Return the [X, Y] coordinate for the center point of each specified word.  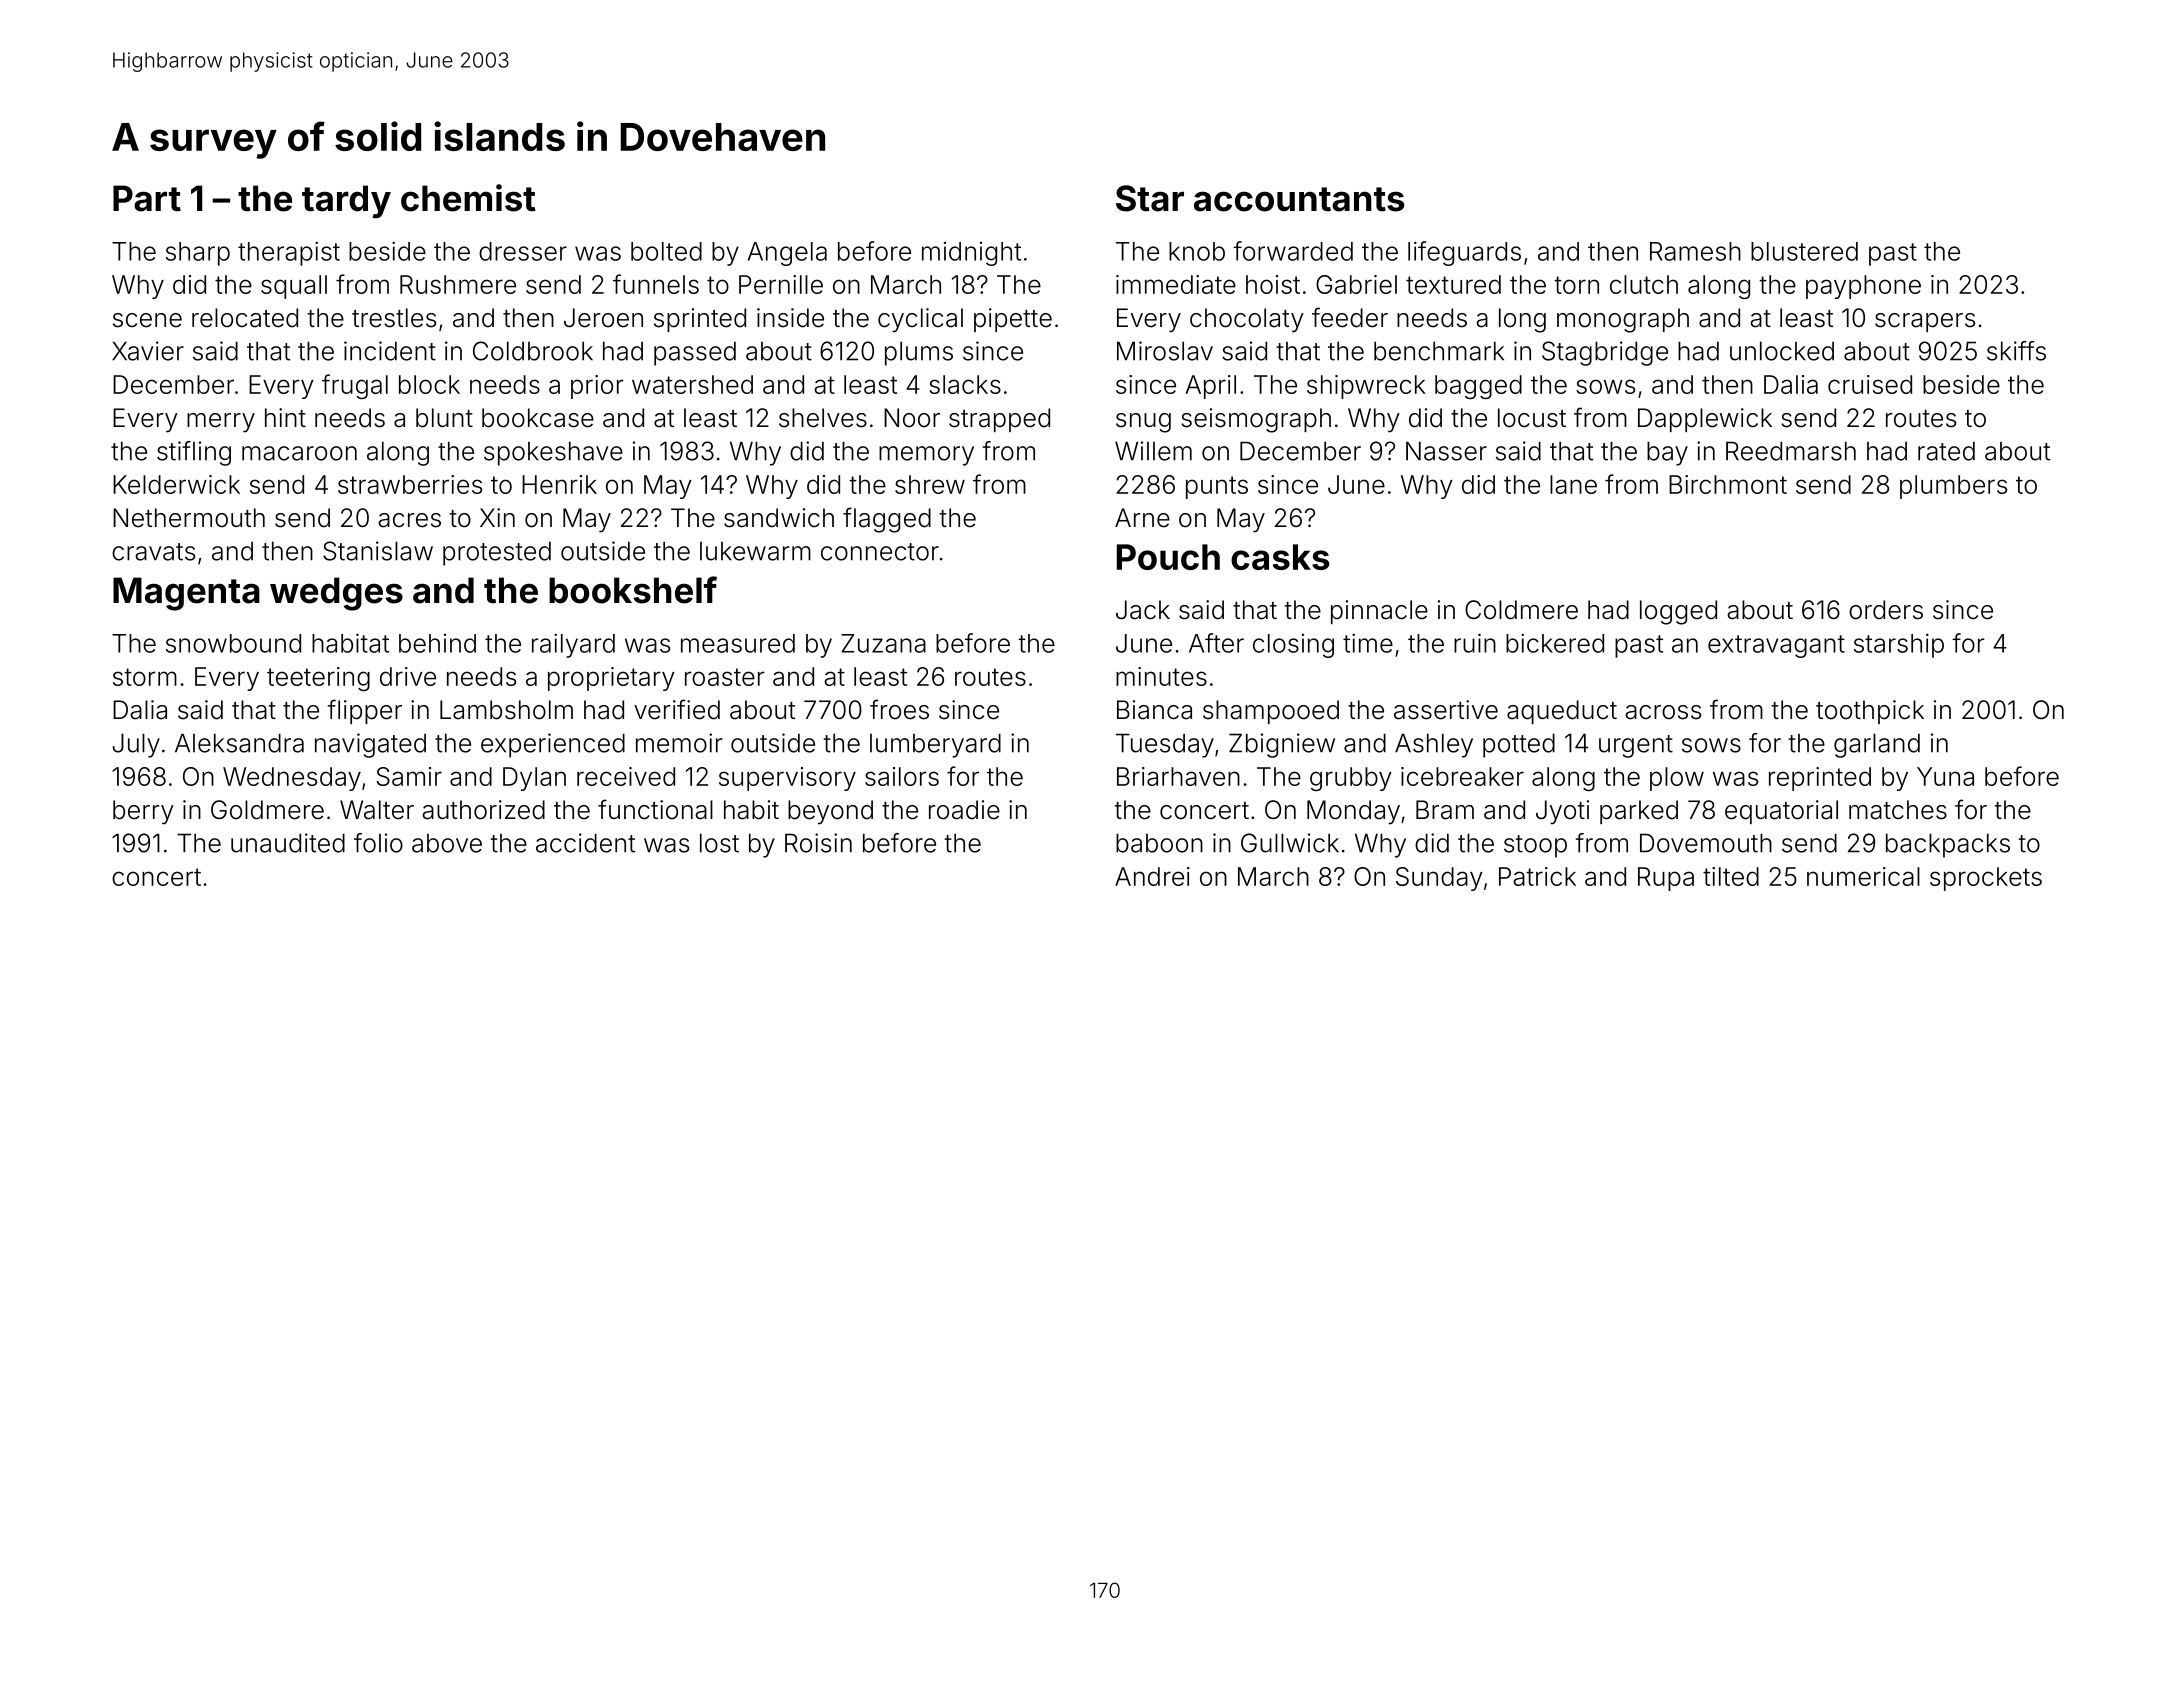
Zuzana [883, 643]
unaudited [288, 843]
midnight [971, 254]
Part [147, 198]
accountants [1299, 199]
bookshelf [633, 590]
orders [1886, 610]
